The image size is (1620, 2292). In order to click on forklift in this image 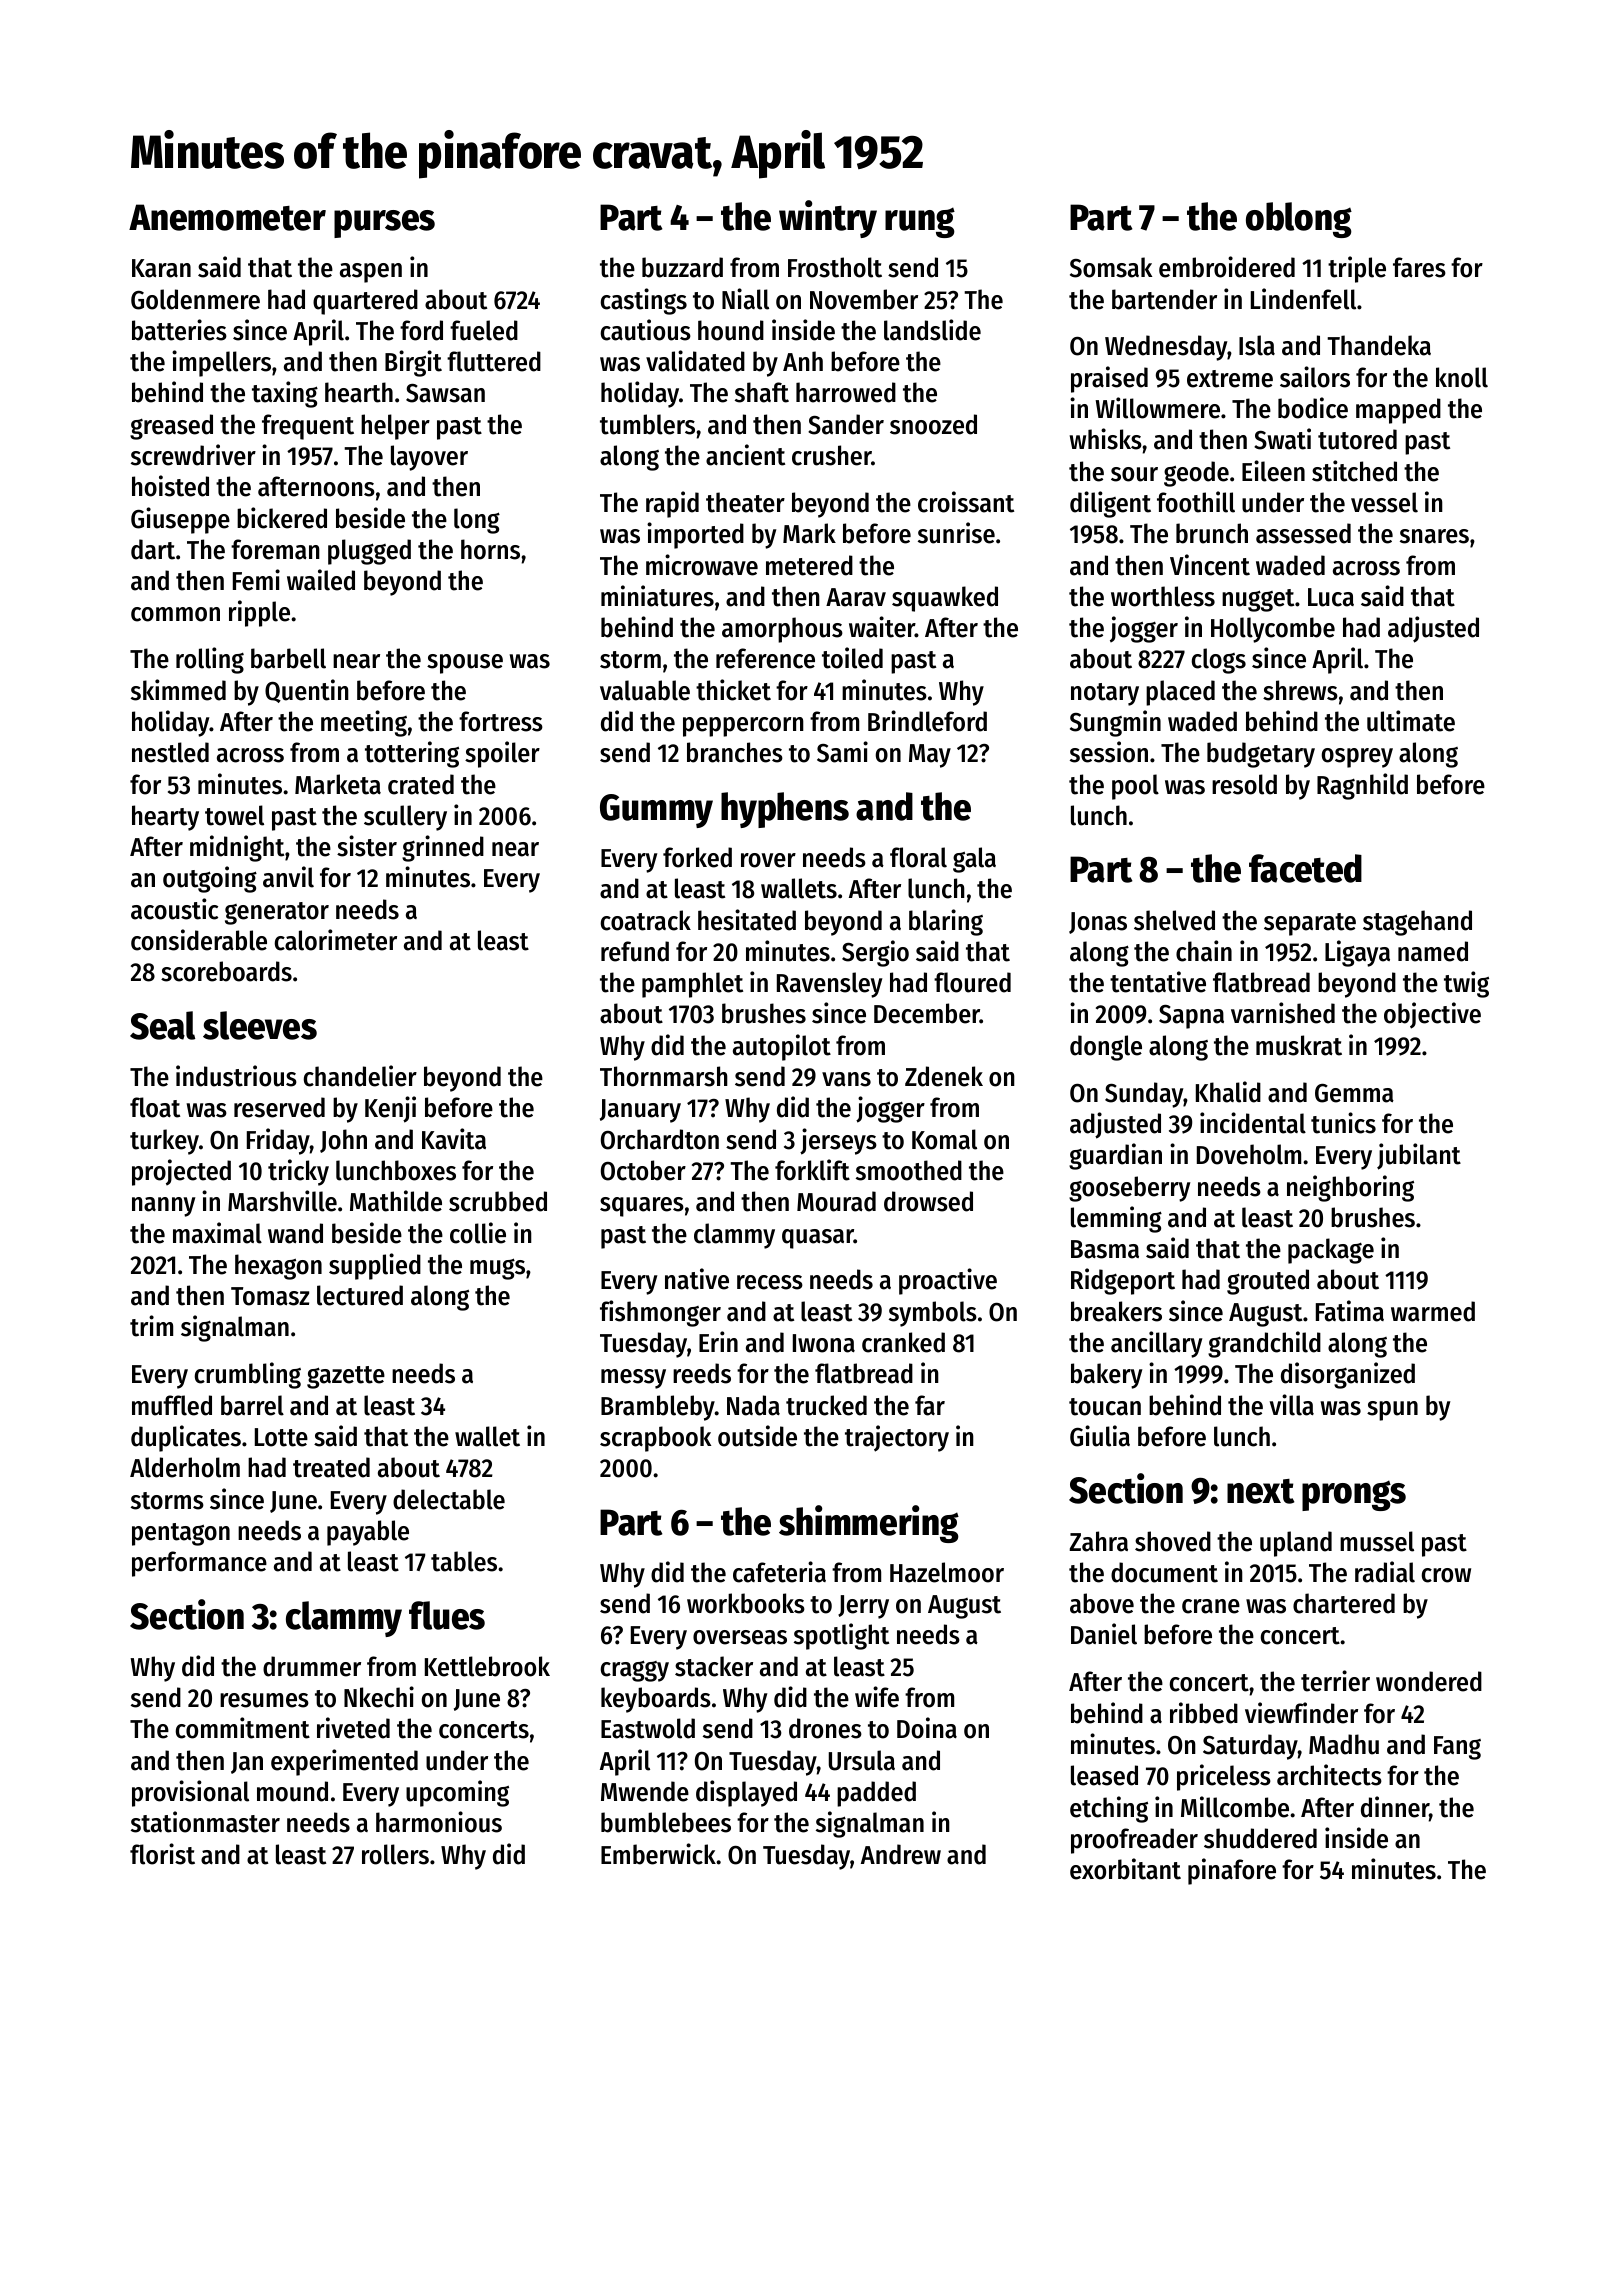, I will do `click(812, 1170)`.
